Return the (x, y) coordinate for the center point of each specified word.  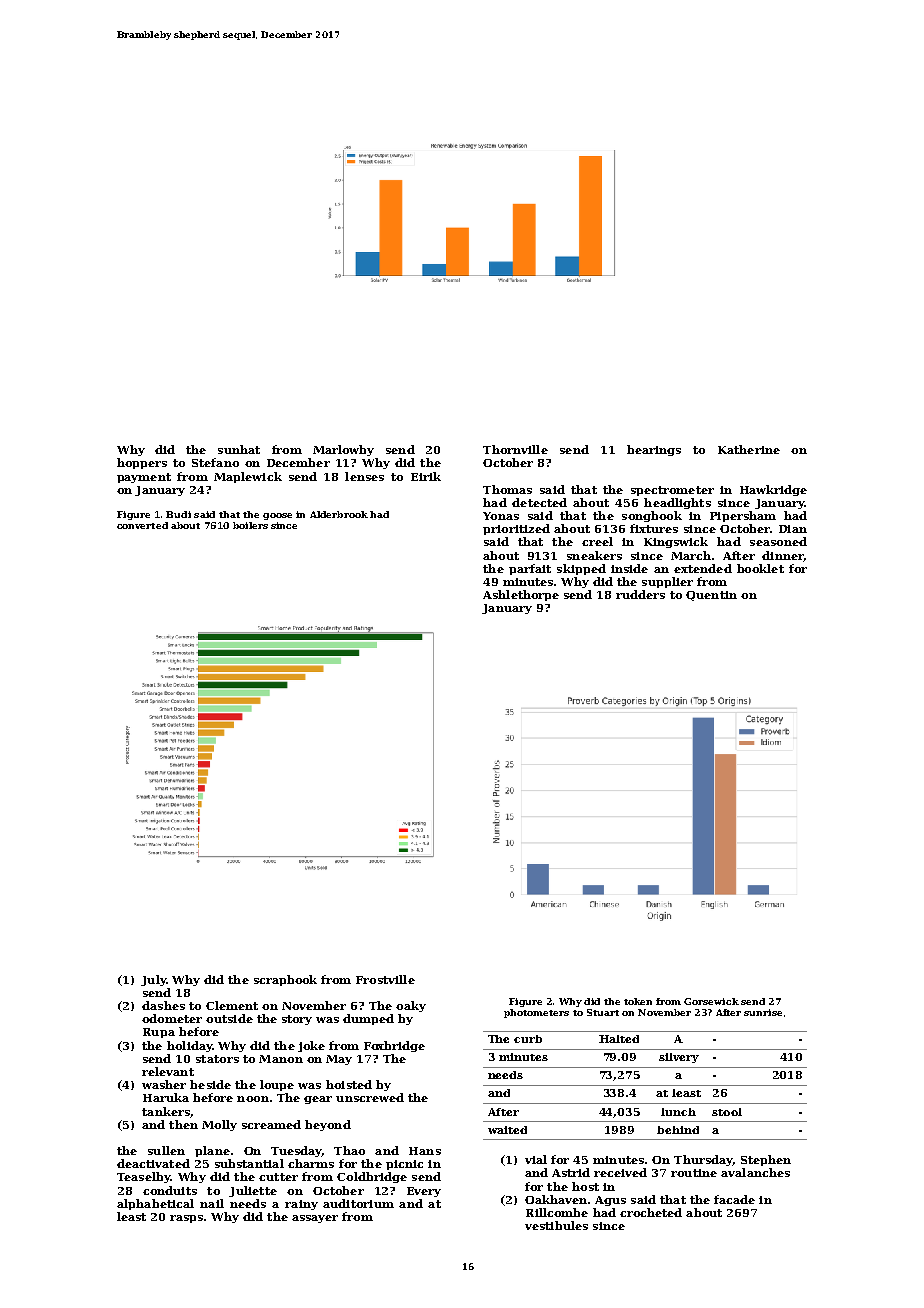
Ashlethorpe (521, 595)
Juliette (253, 1191)
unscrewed (370, 1097)
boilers (250, 525)
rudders (640, 594)
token (638, 1001)
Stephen (766, 1160)
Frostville (385, 979)
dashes (163, 1005)
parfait (530, 569)
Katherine (749, 449)
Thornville (515, 449)
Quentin (711, 596)
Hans (425, 1151)
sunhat (239, 449)
